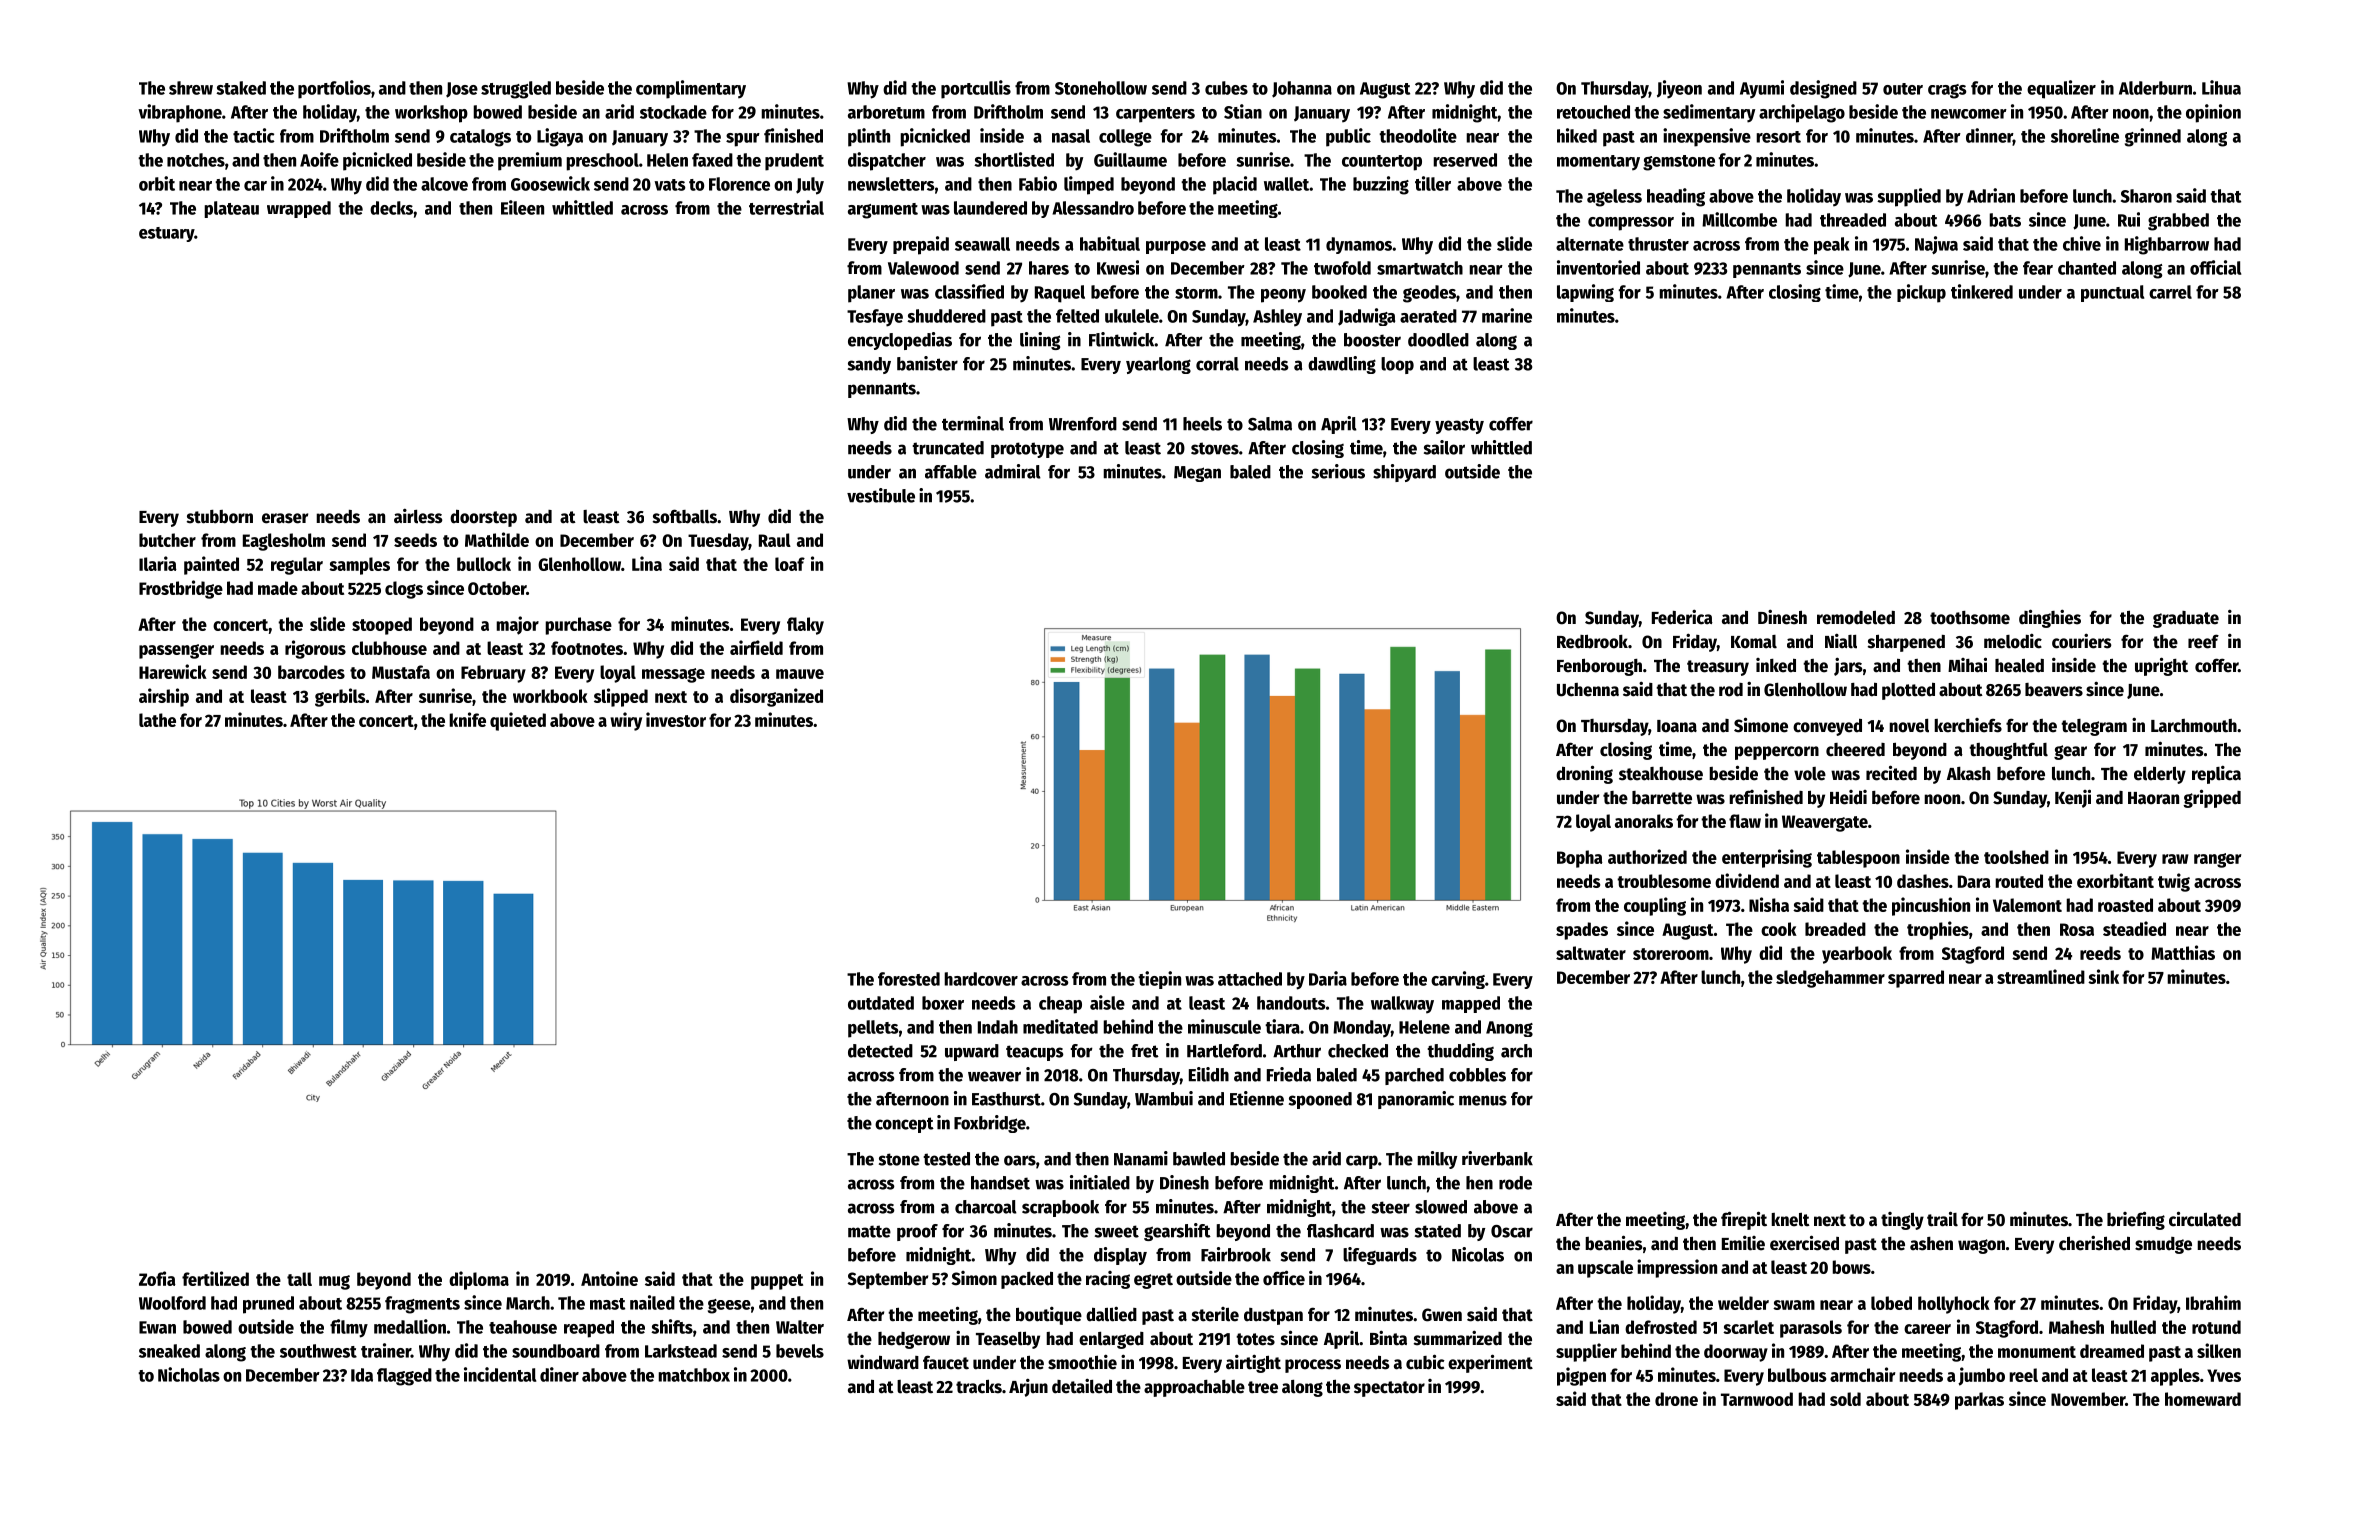 This document has width=2380, height=1540. What do you see at coordinates (891, 184) in the document?
I see `newsletters` at bounding box center [891, 184].
